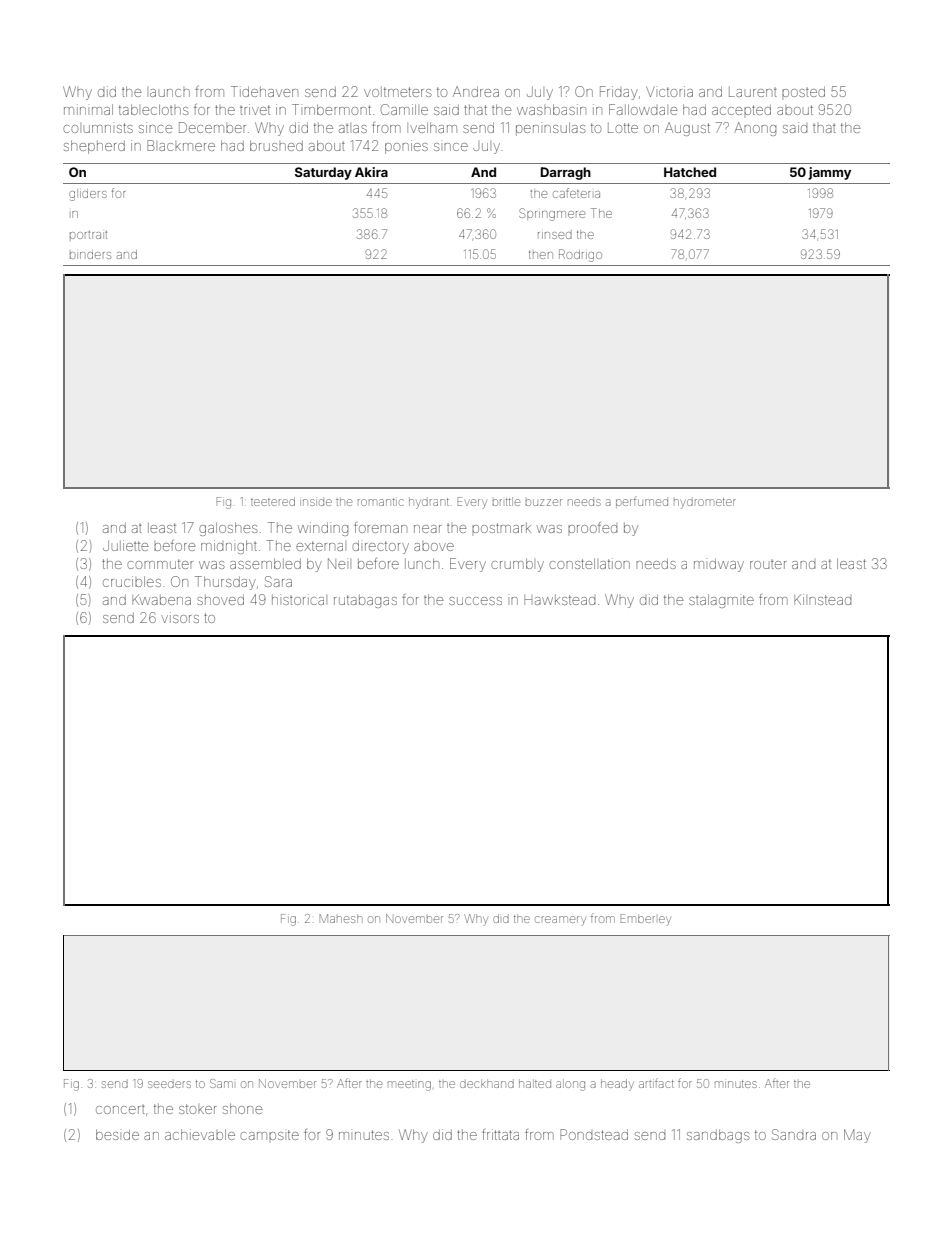 Image resolution: width=952 pixels, height=1233 pixels. I want to click on Mahesh, so click(340, 918).
